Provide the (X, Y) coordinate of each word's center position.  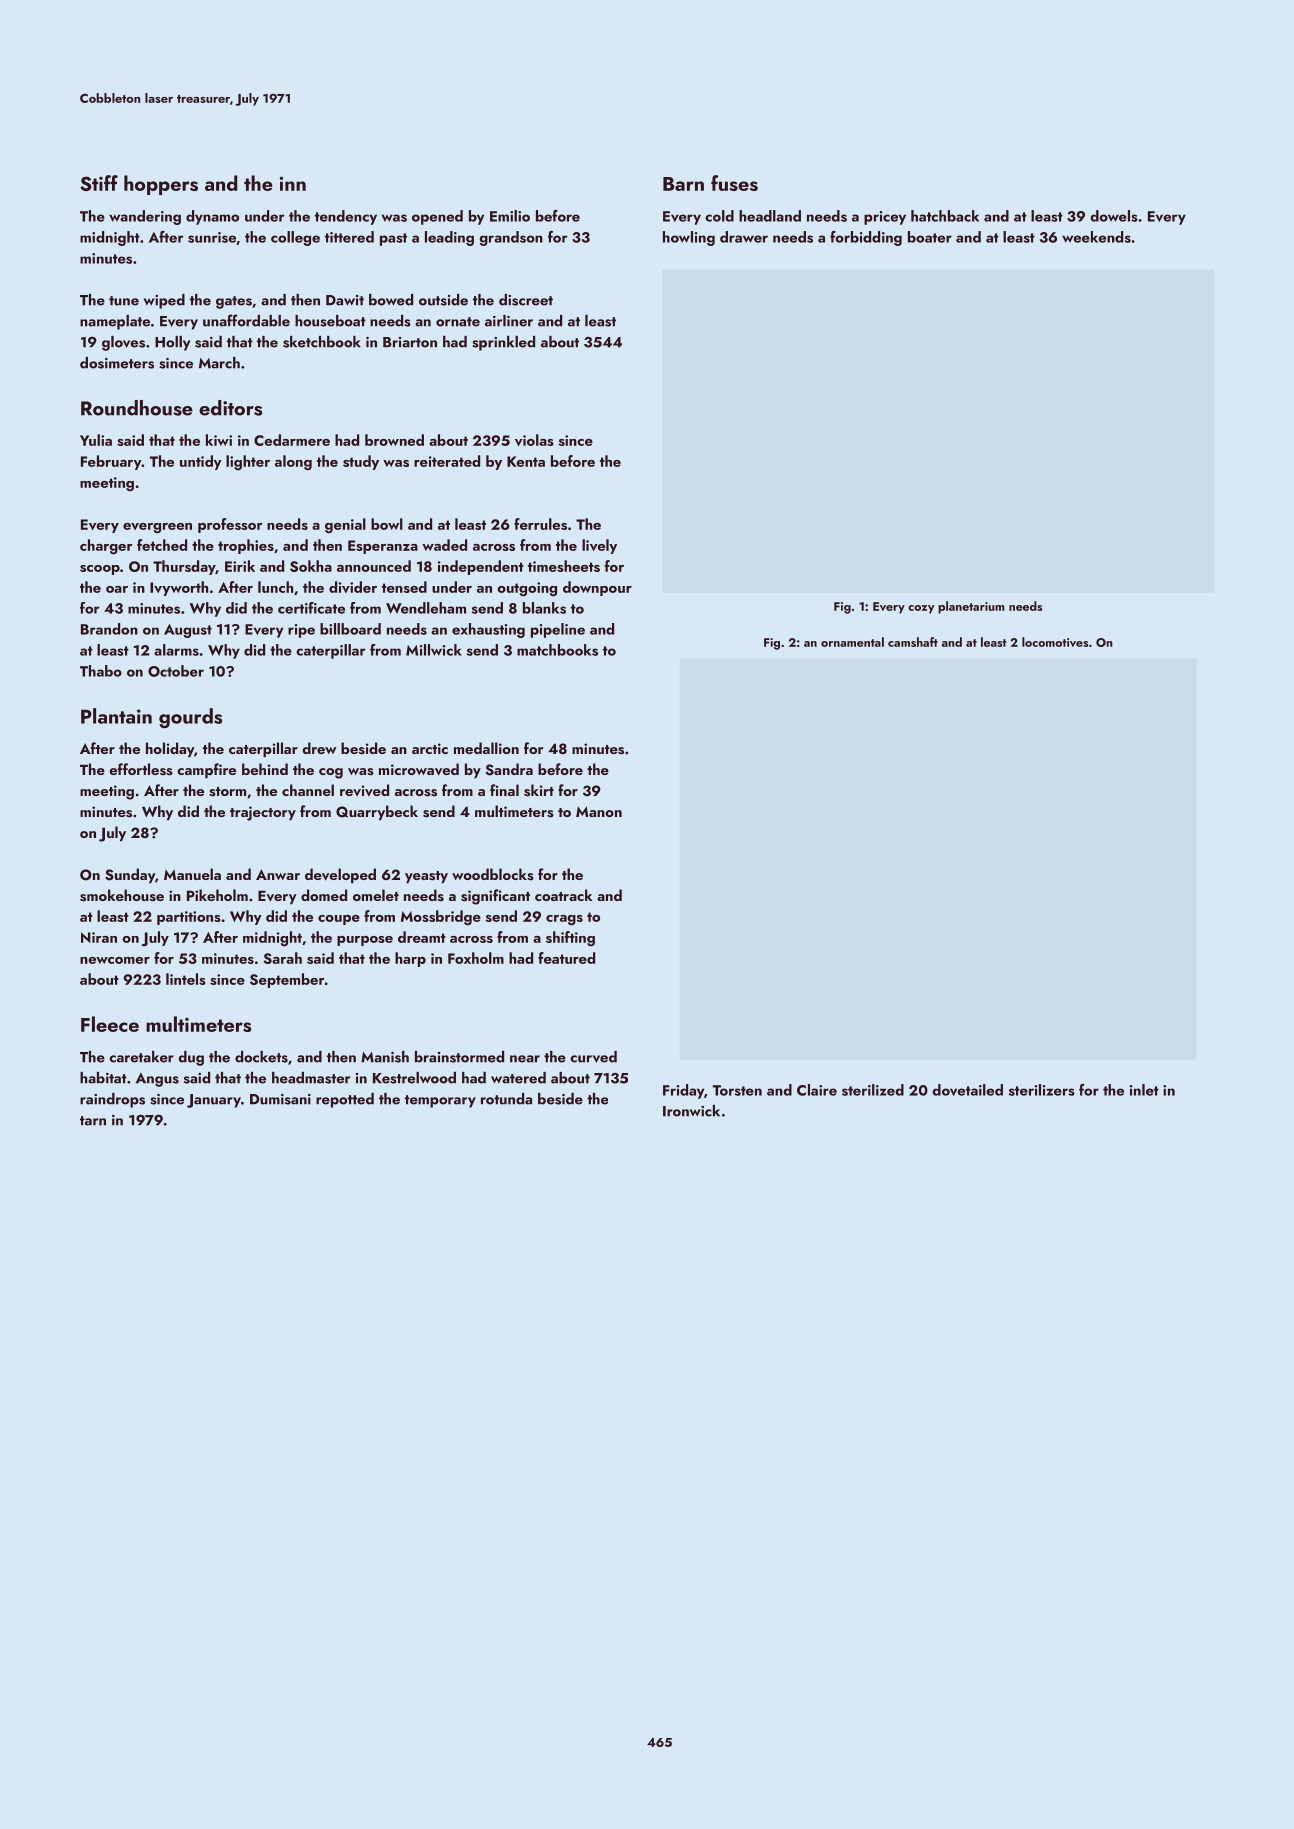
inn (293, 183)
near (525, 1059)
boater (930, 237)
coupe (339, 920)
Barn (683, 184)
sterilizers (1042, 1090)
